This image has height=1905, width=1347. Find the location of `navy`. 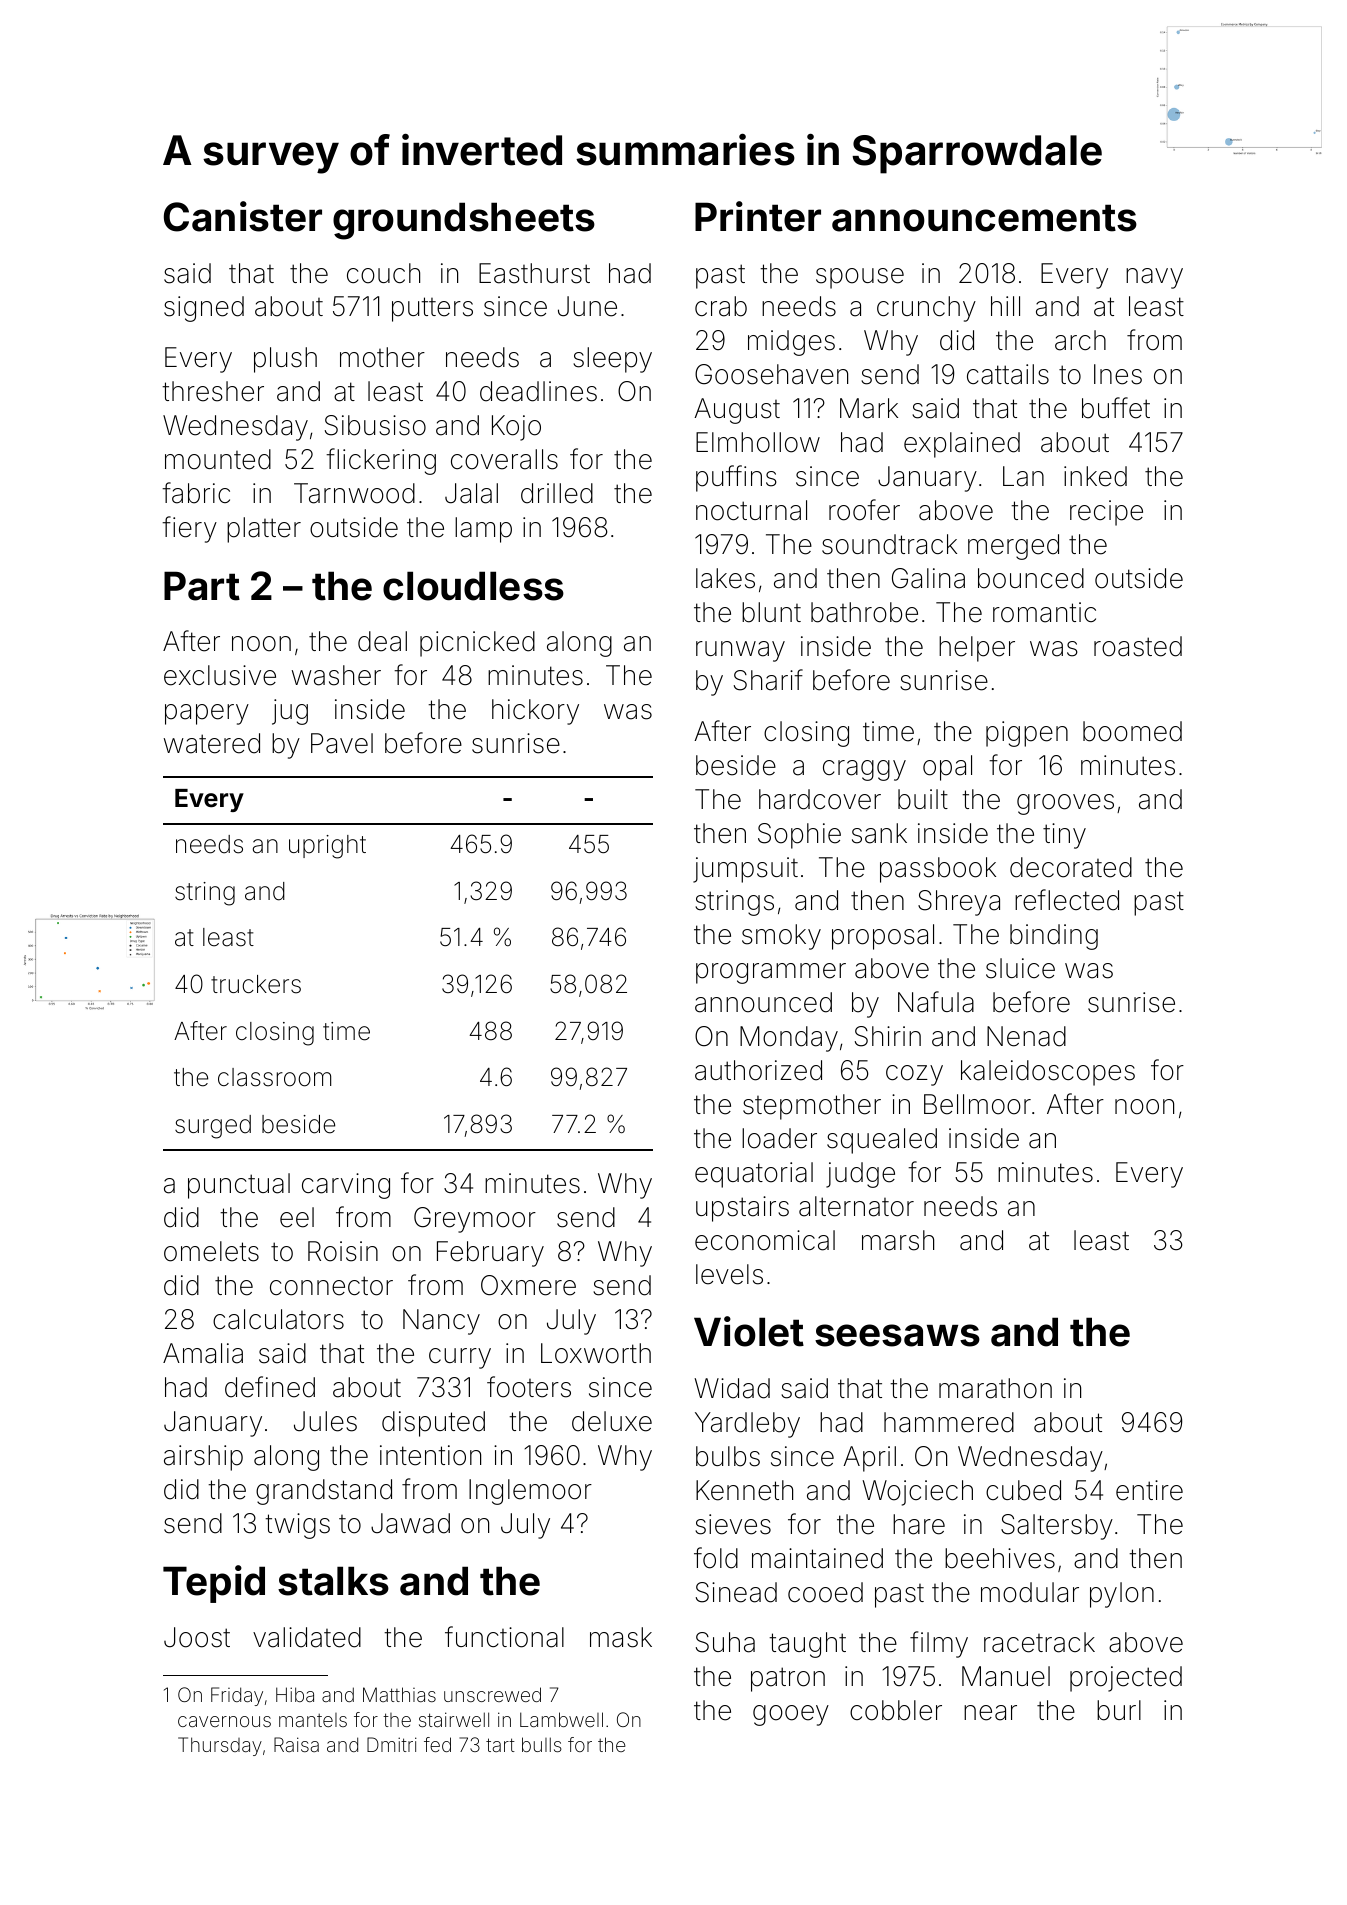

navy is located at coordinates (1154, 278).
